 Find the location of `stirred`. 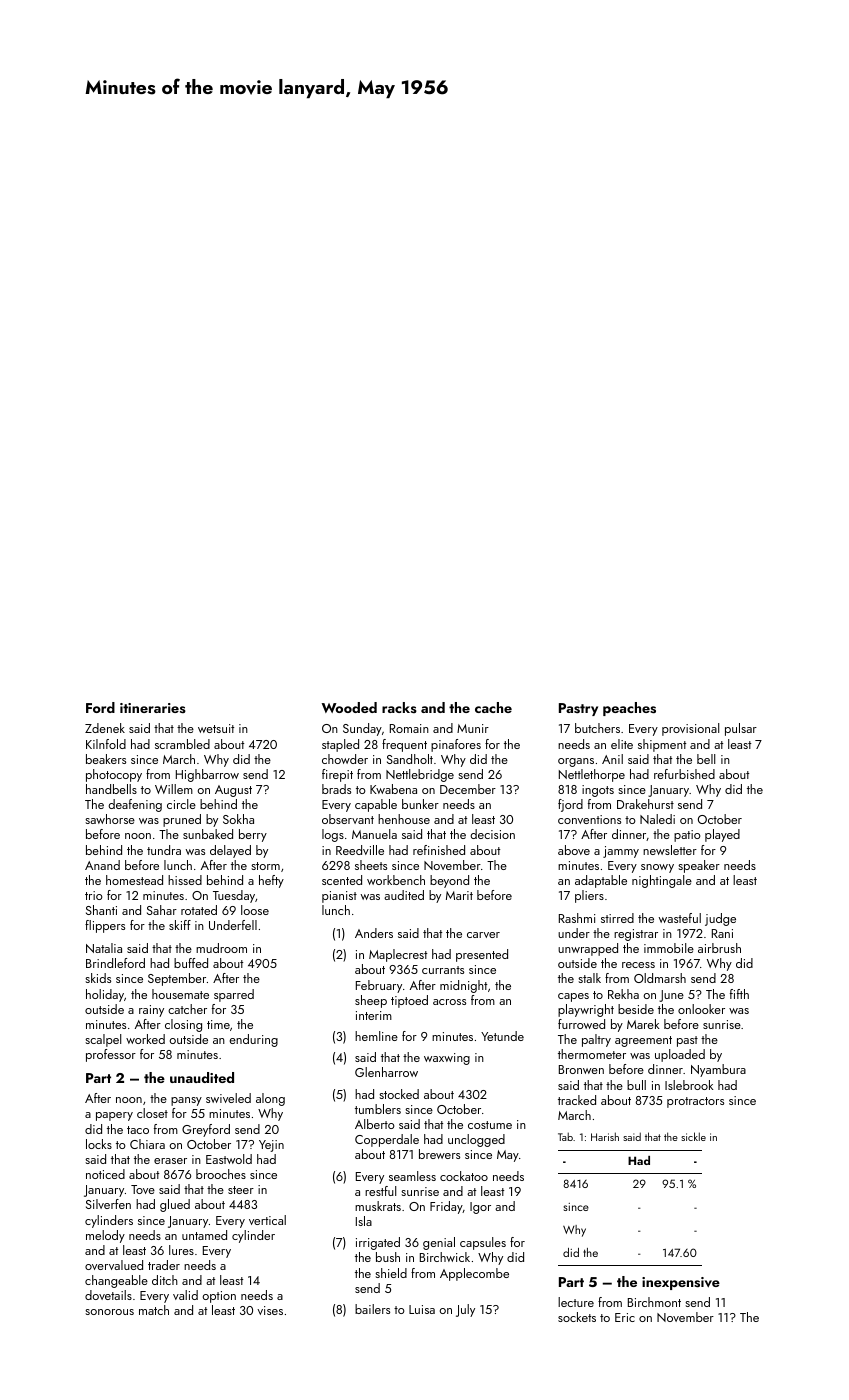

stirred is located at coordinates (617, 918).
